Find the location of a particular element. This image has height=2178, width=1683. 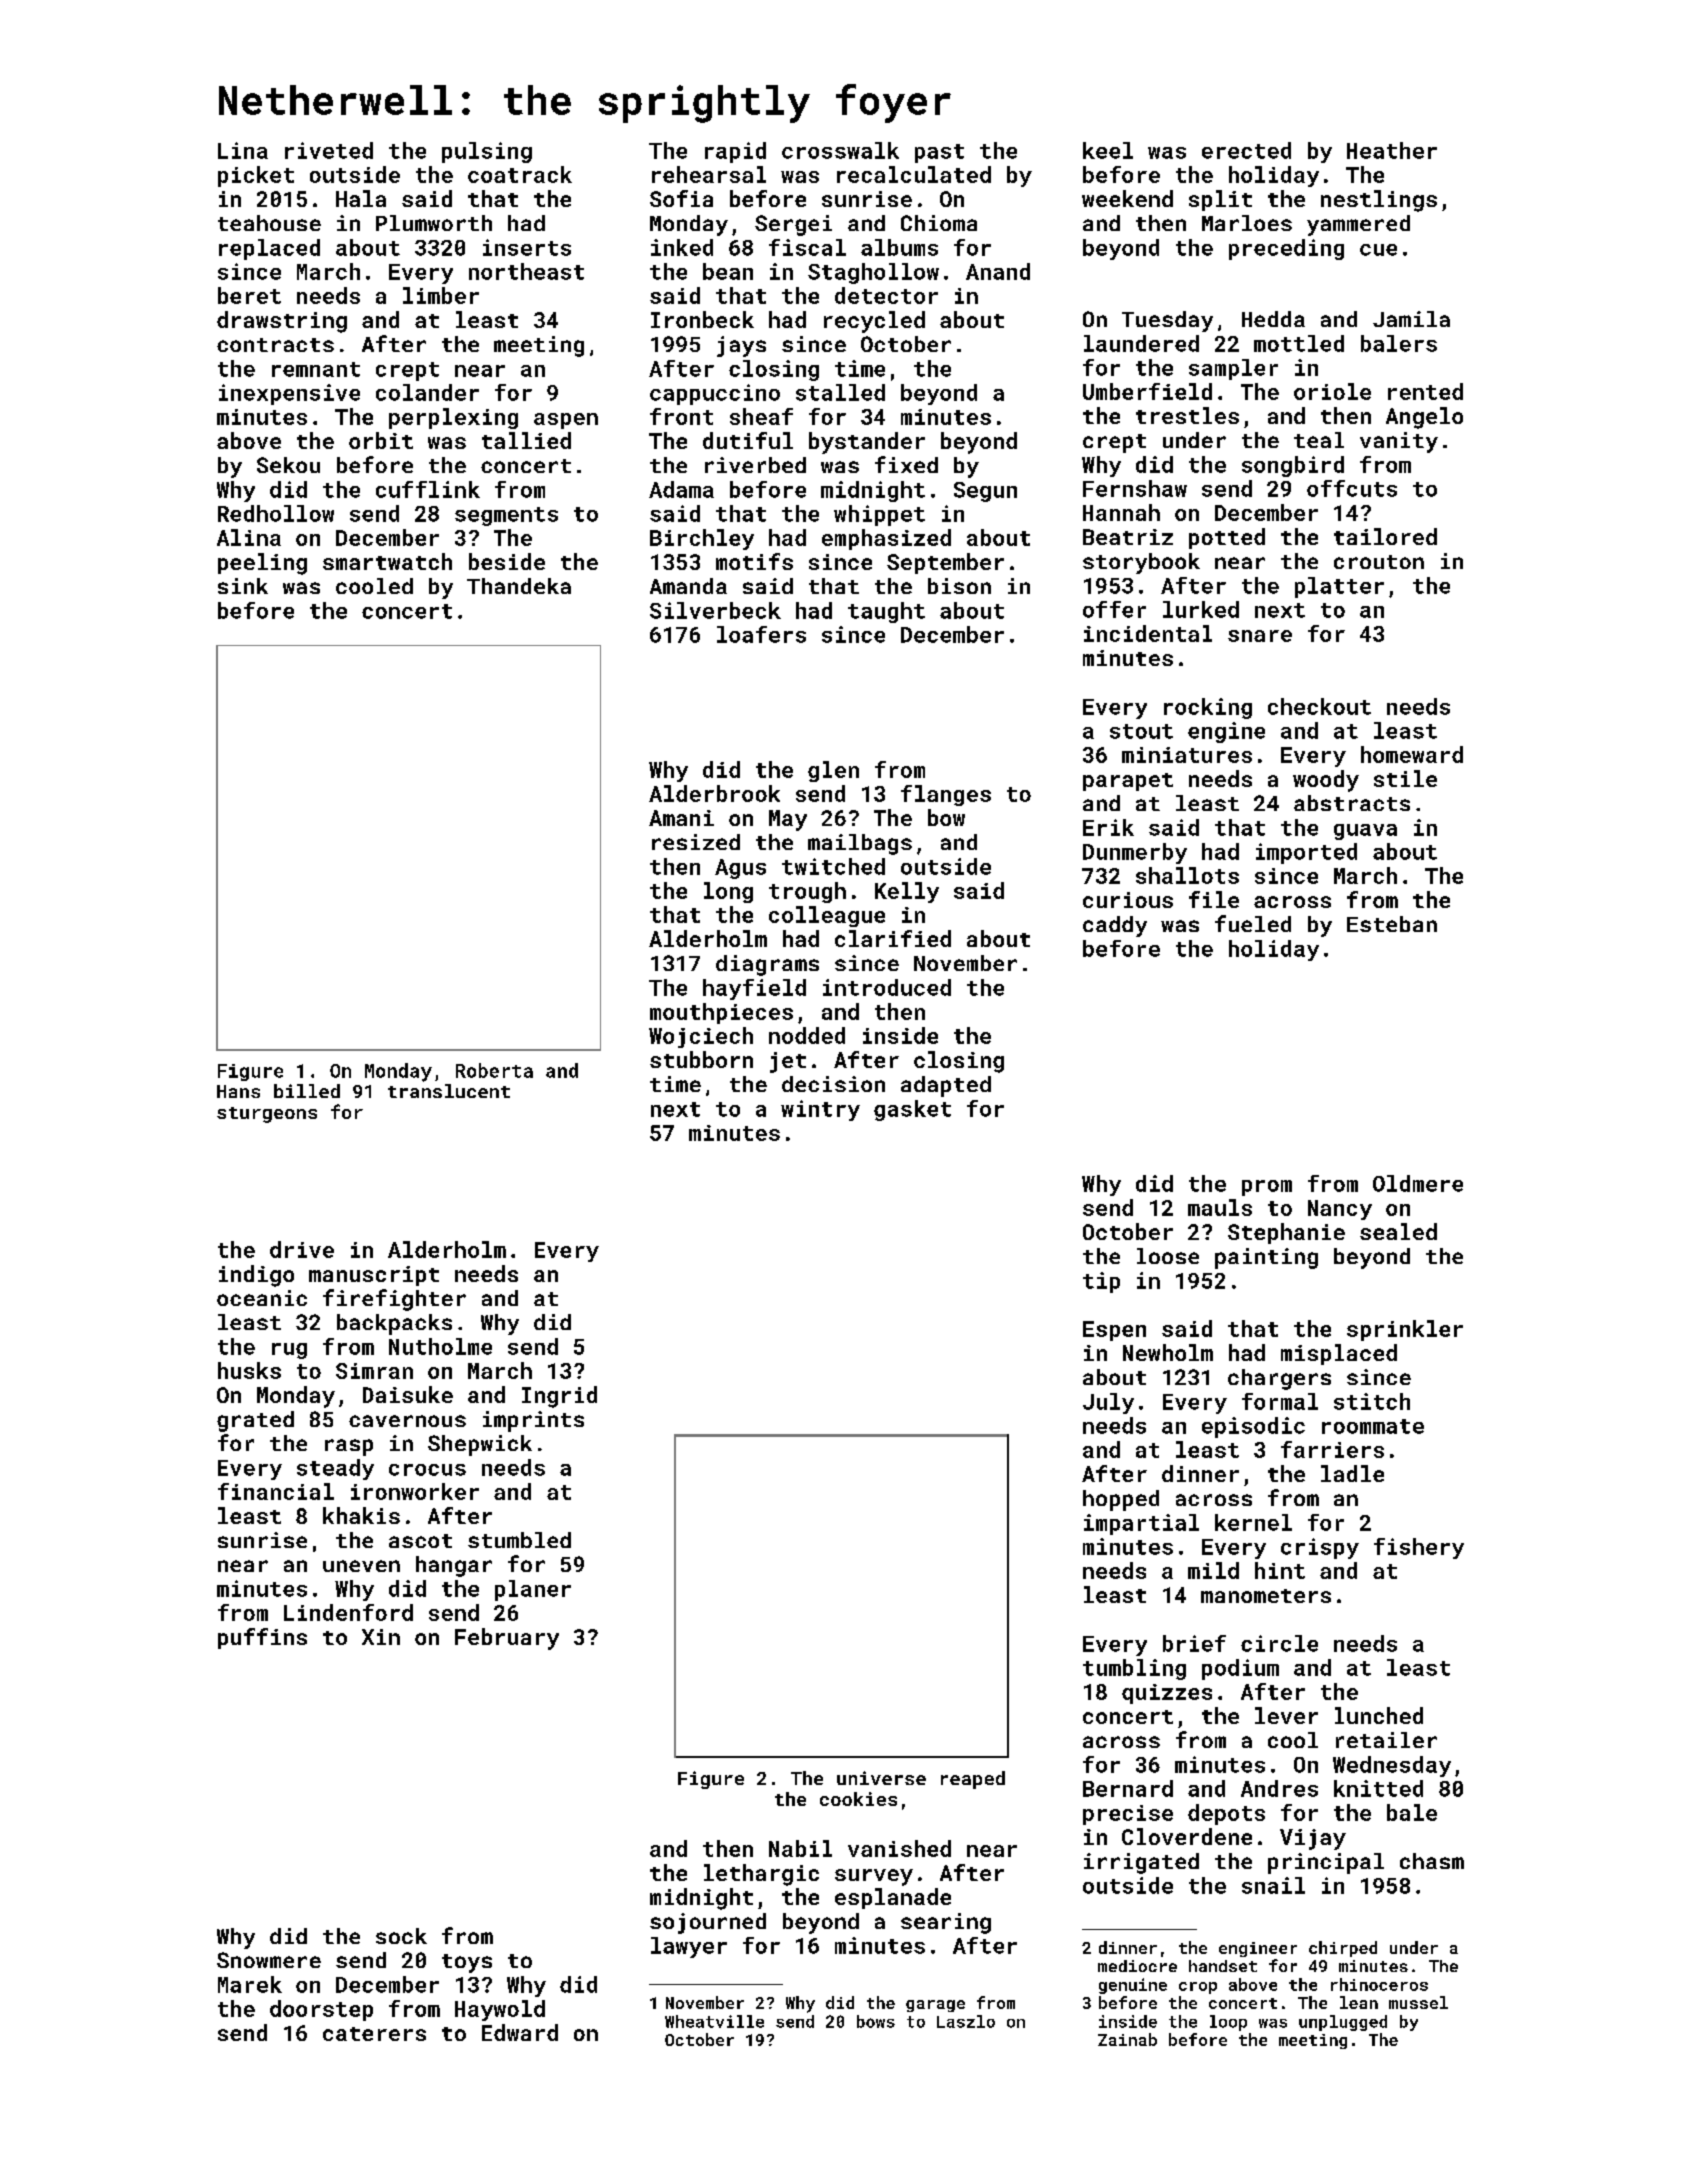

adapted is located at coordinates (946, 1086).
